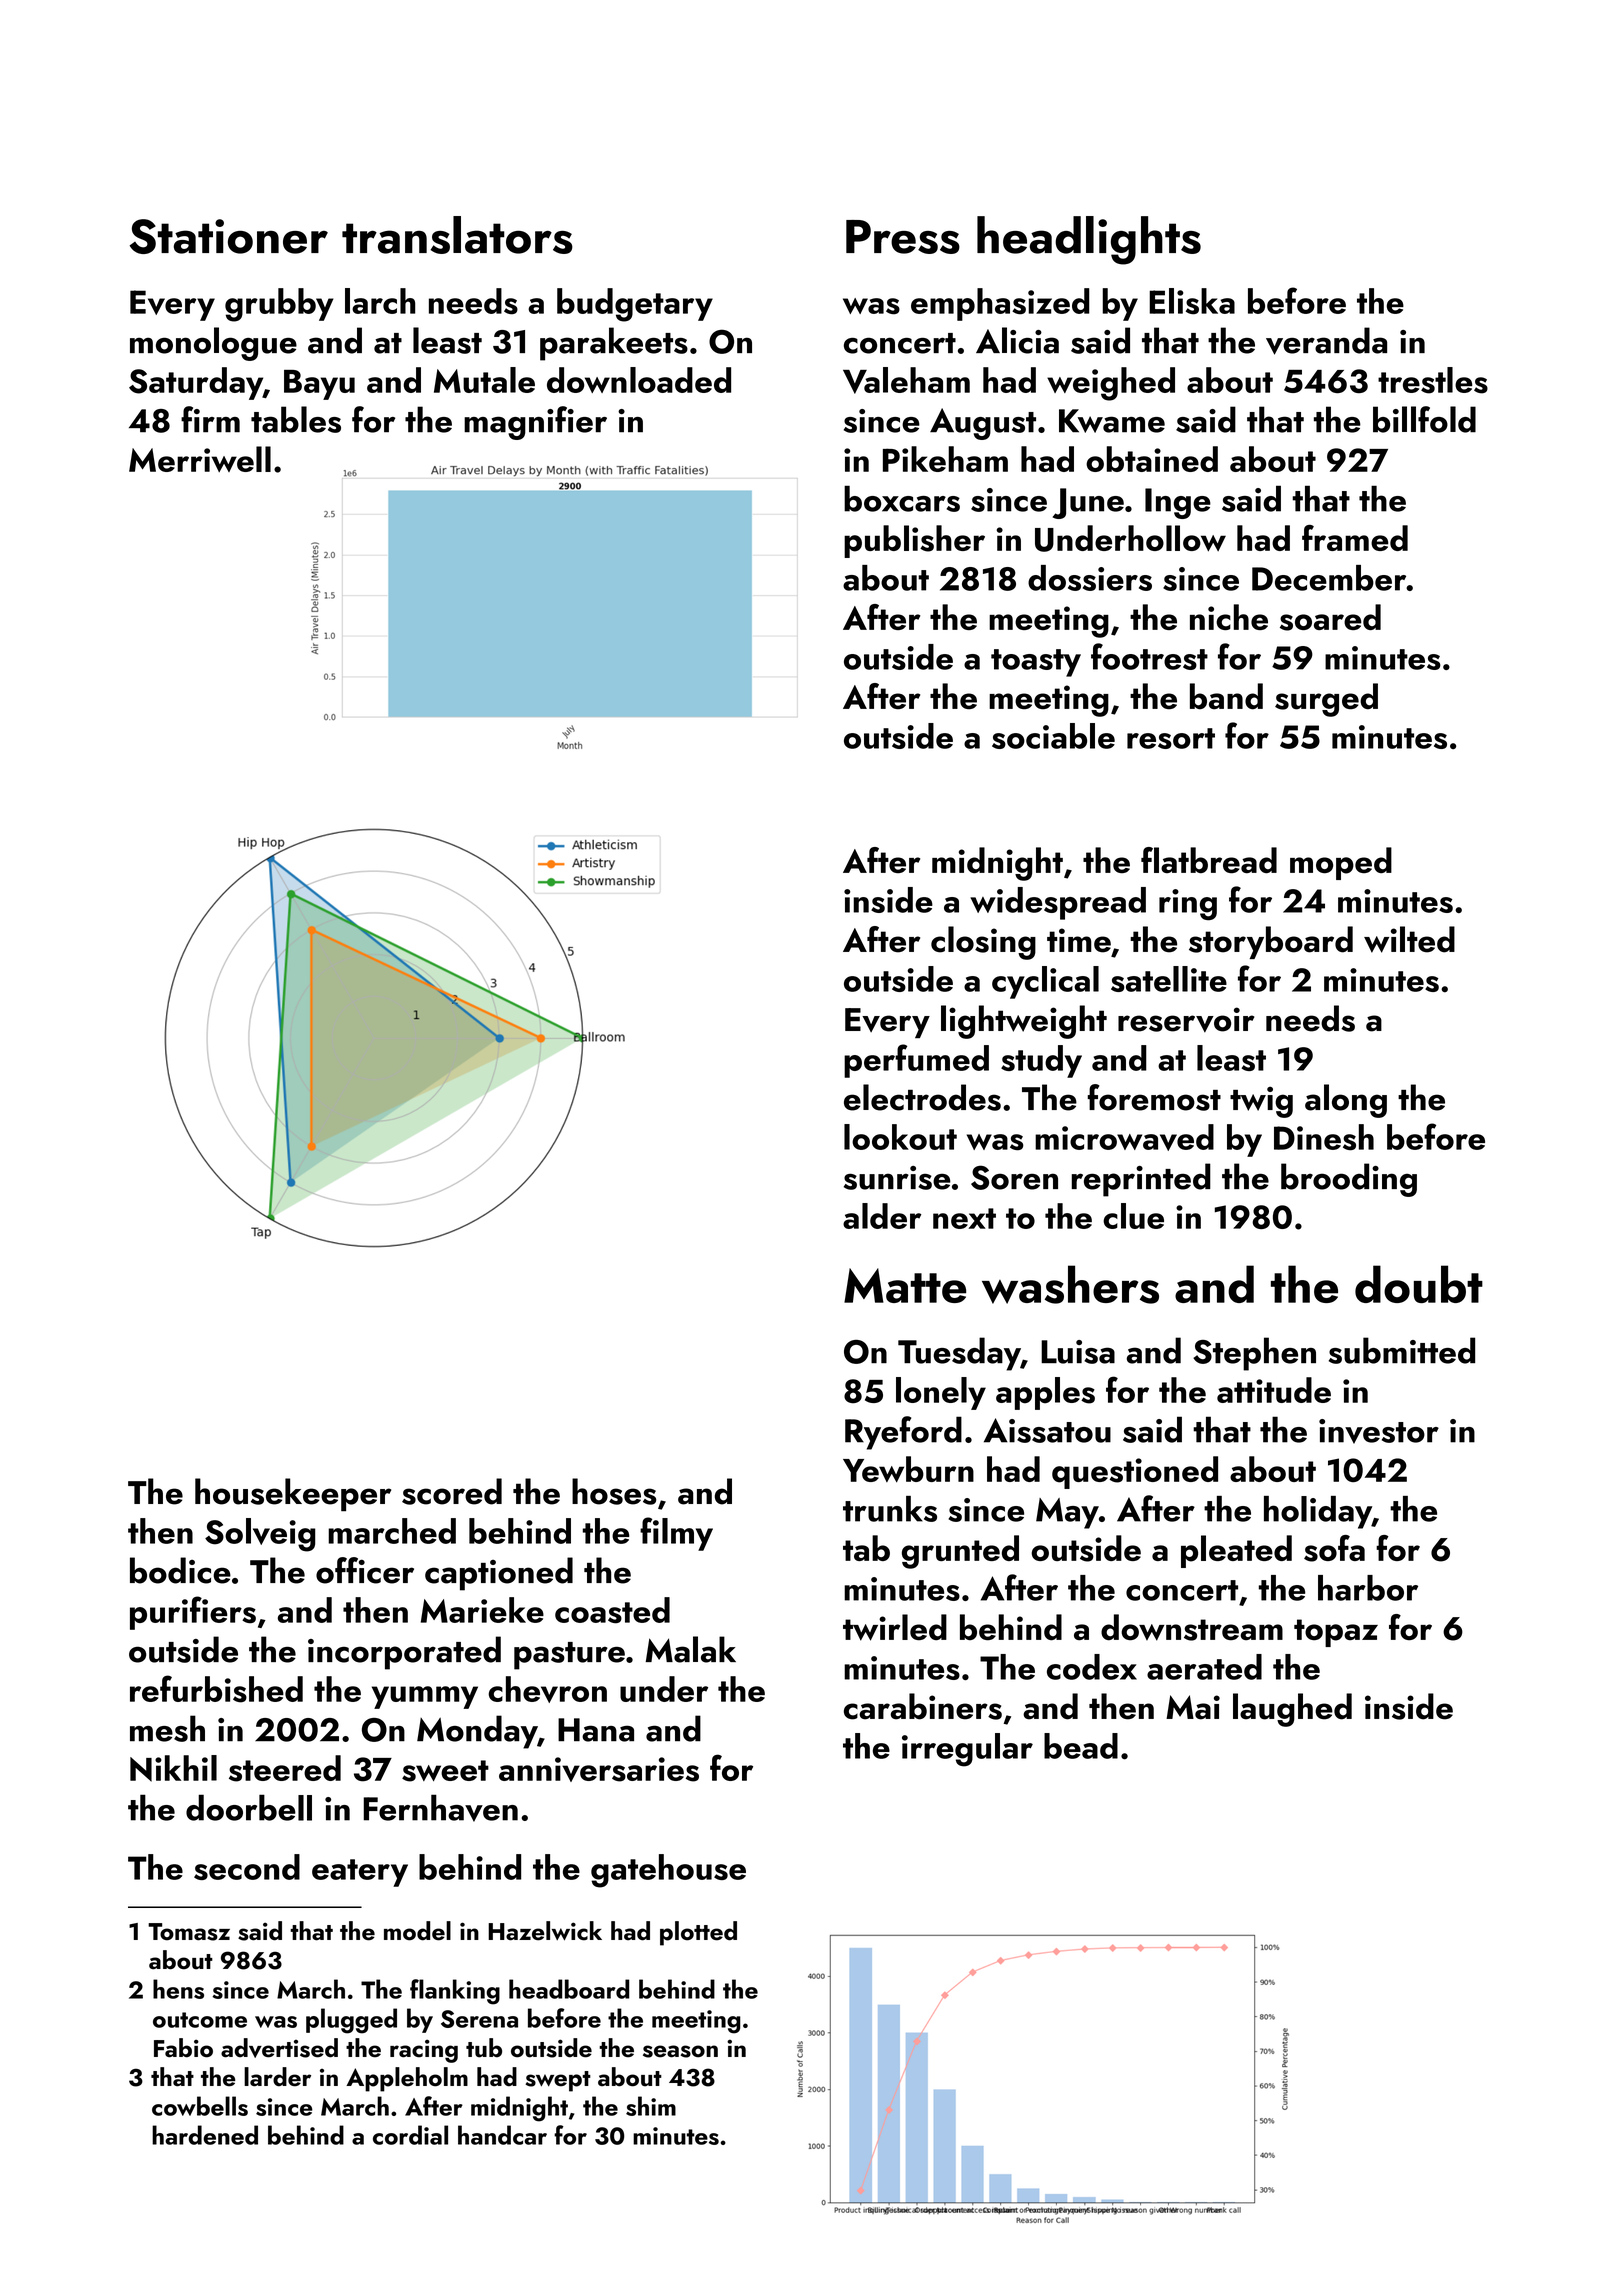 The width and height of the page is (1620, 2292). I want to click on hardened, so click(205, 2135).
